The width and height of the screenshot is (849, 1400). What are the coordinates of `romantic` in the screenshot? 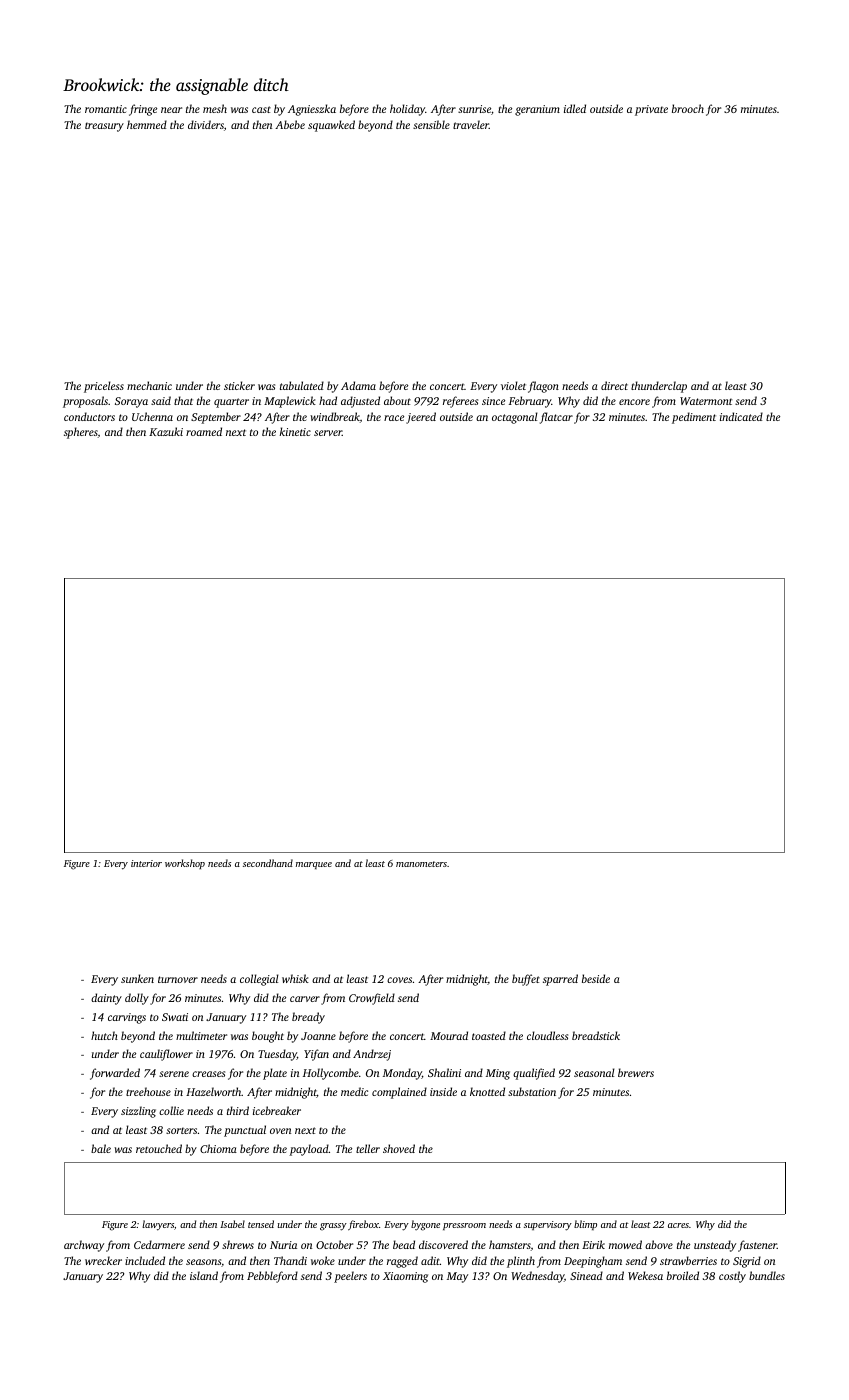 It's located at (106, 109).
